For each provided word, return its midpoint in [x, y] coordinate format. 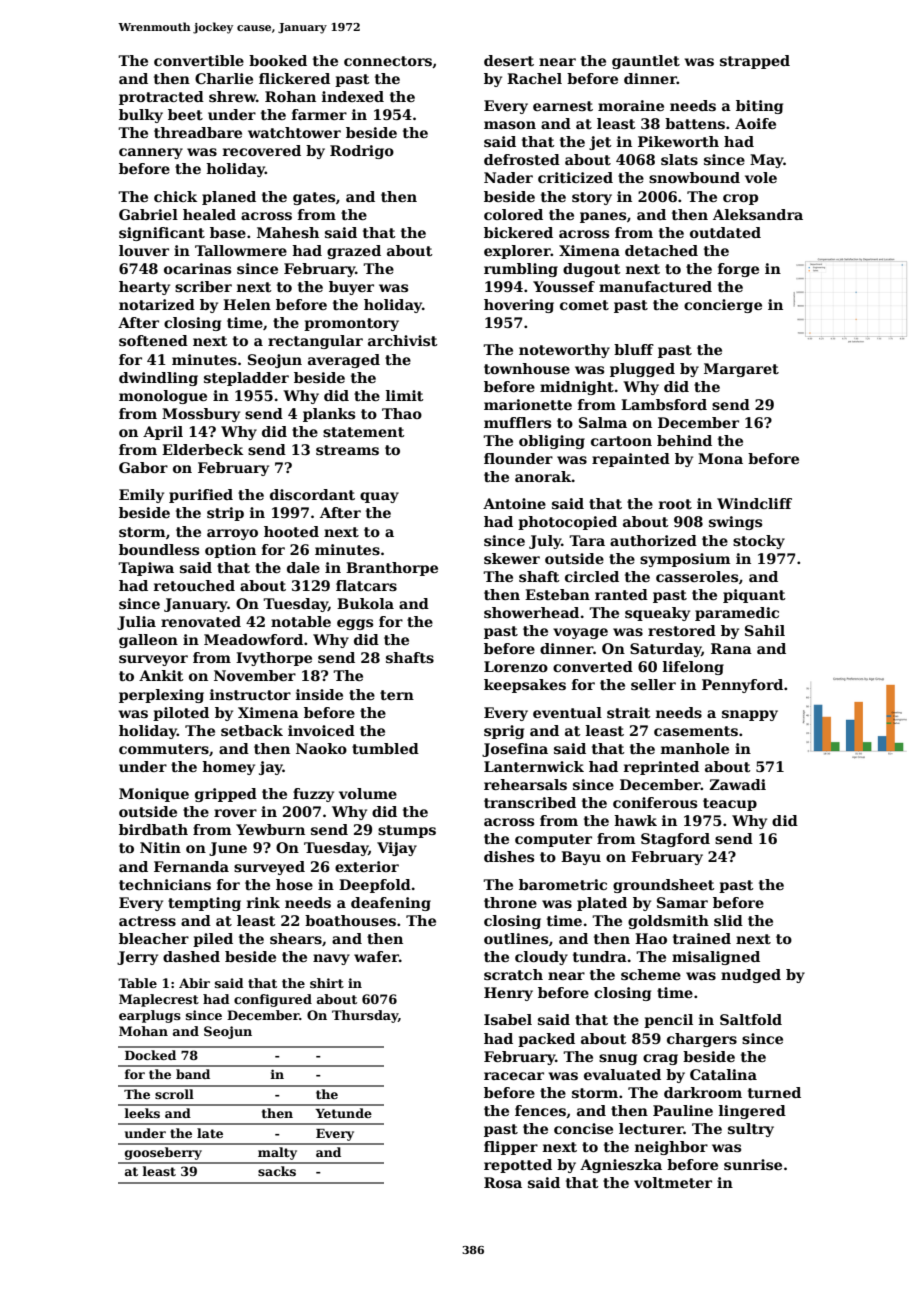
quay [379, 497]
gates [314, 198]
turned [774, 1092]
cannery [151, 153]
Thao [402, 413]
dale [303, 567]
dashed [191, 956]
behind [684, 440]
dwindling [158, 379]
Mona [720, 458]
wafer [376, 956]
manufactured [655, 286]
